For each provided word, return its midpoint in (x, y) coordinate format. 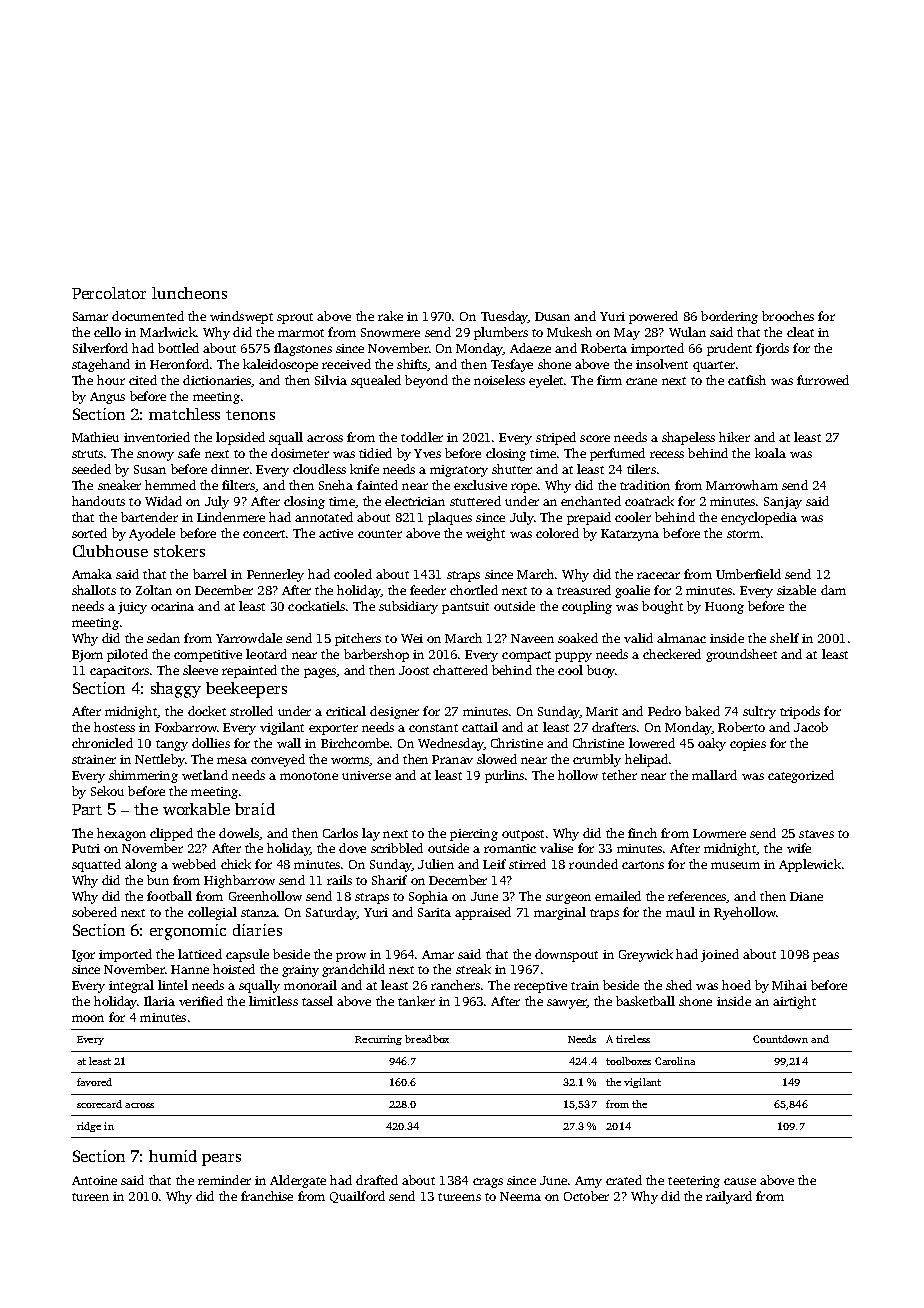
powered (653, 317)
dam (833, 590)
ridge (89, 1127)
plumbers (501, 333)
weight (485, 534)
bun (158, 880)
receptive (540, 987)
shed (679, 985)
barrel (210, 574)
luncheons (189, 293)
